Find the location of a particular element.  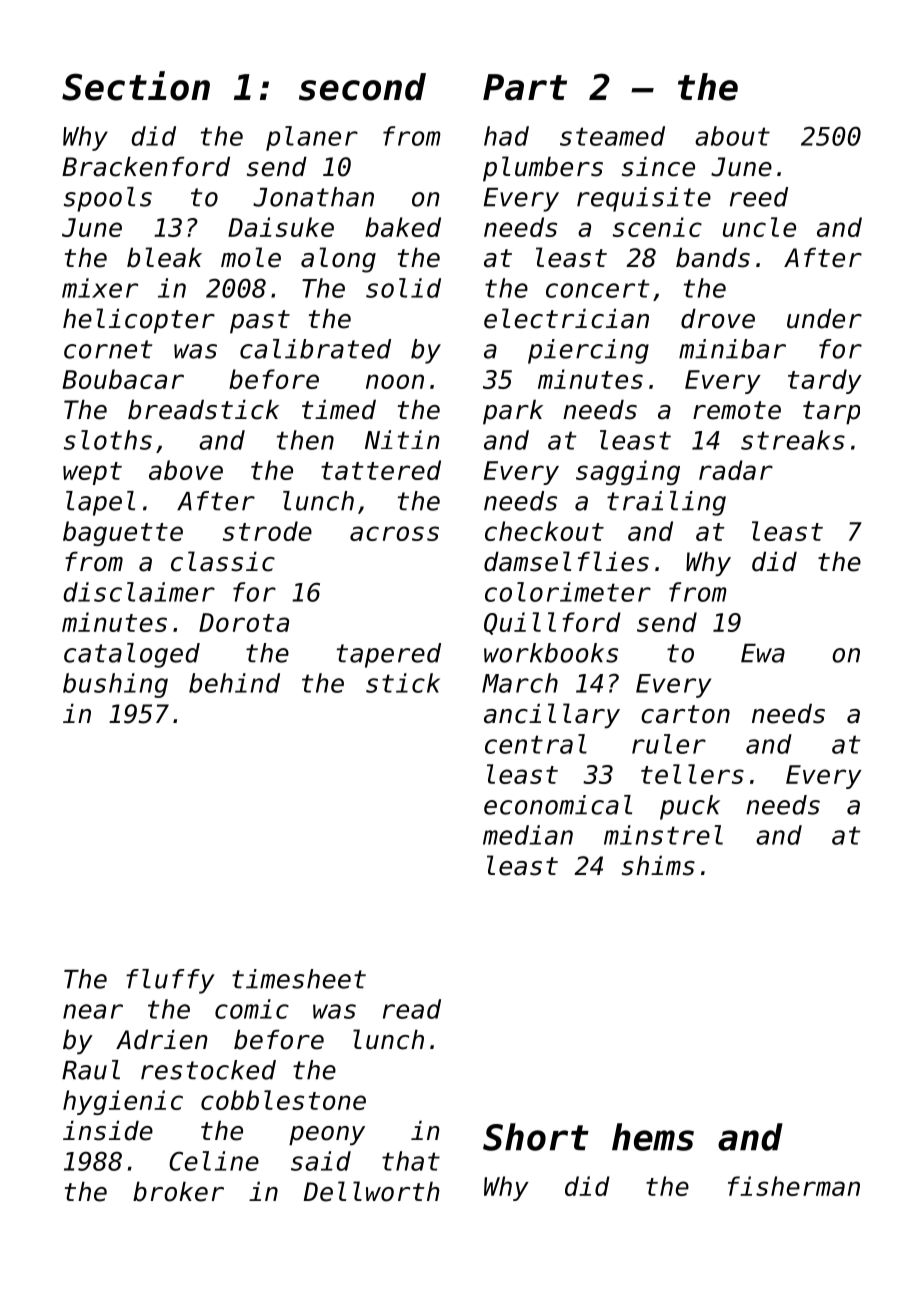

peony is located at coordinates (327, 1136).
